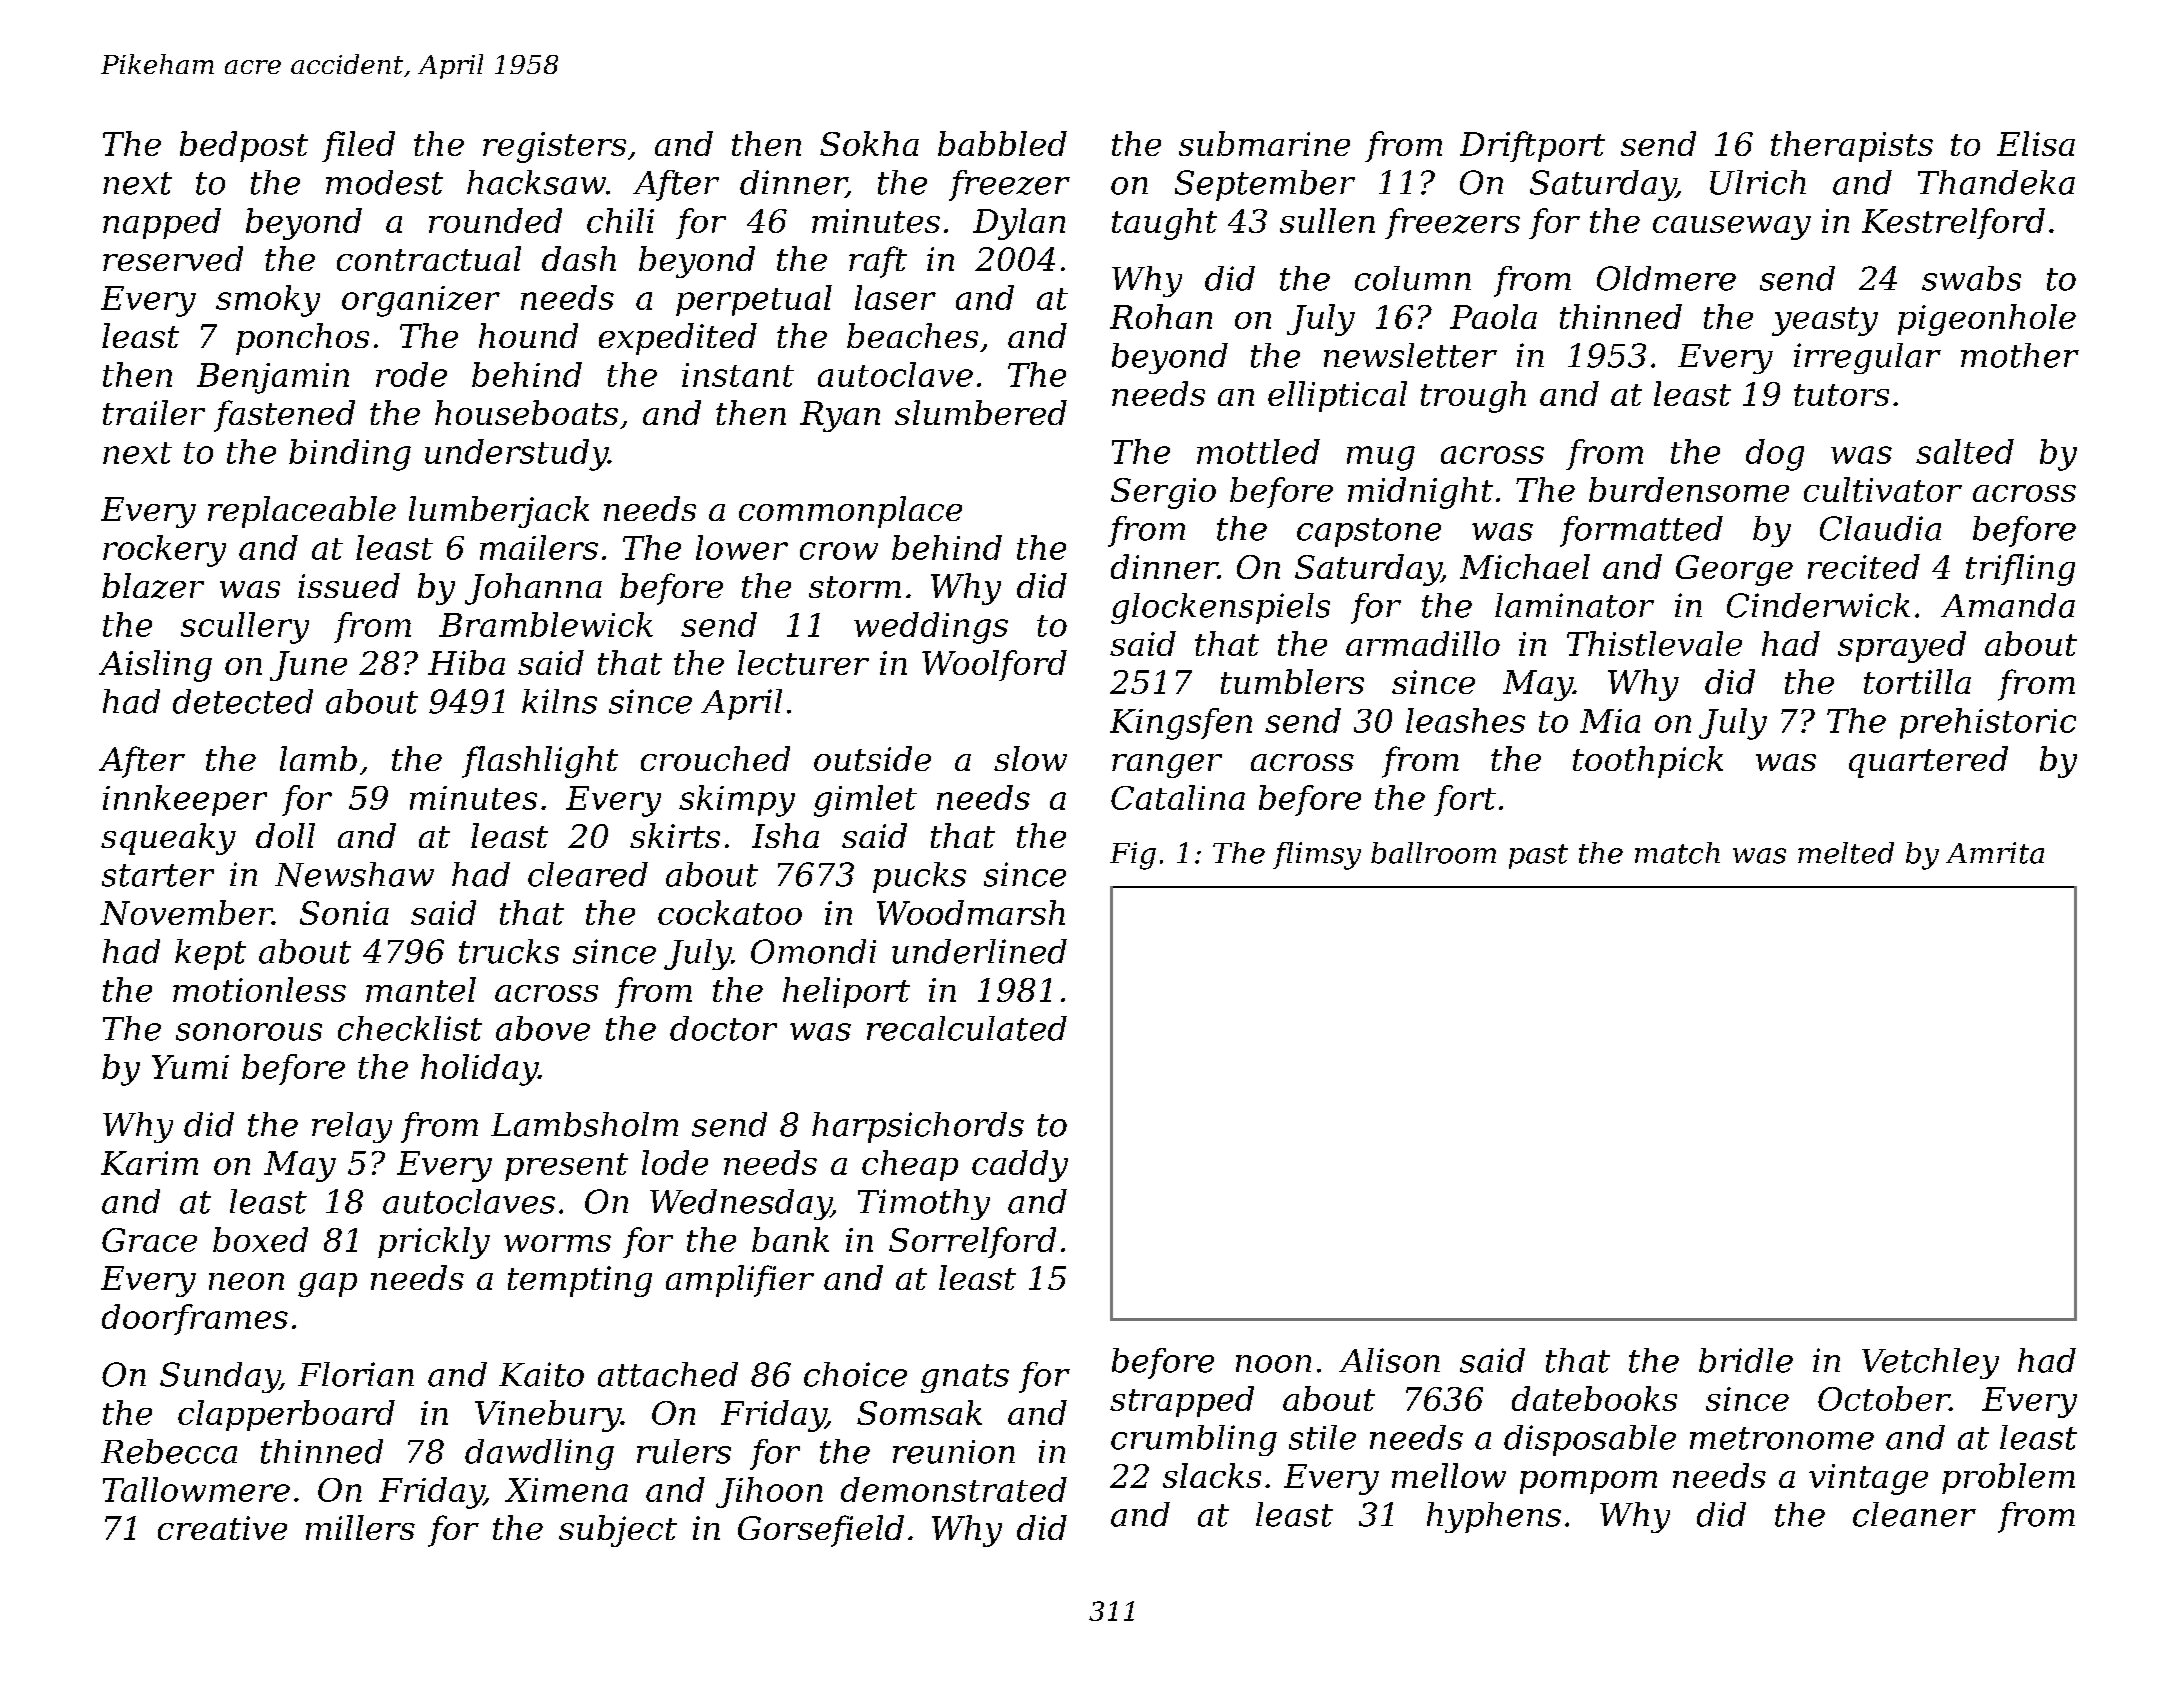 Image resolution: width=2178 pixels, height=1683 pixels. What do you see at coordinates (1002, 143) in the document?
I see `babbled` at bounding box center [1002, 143].
